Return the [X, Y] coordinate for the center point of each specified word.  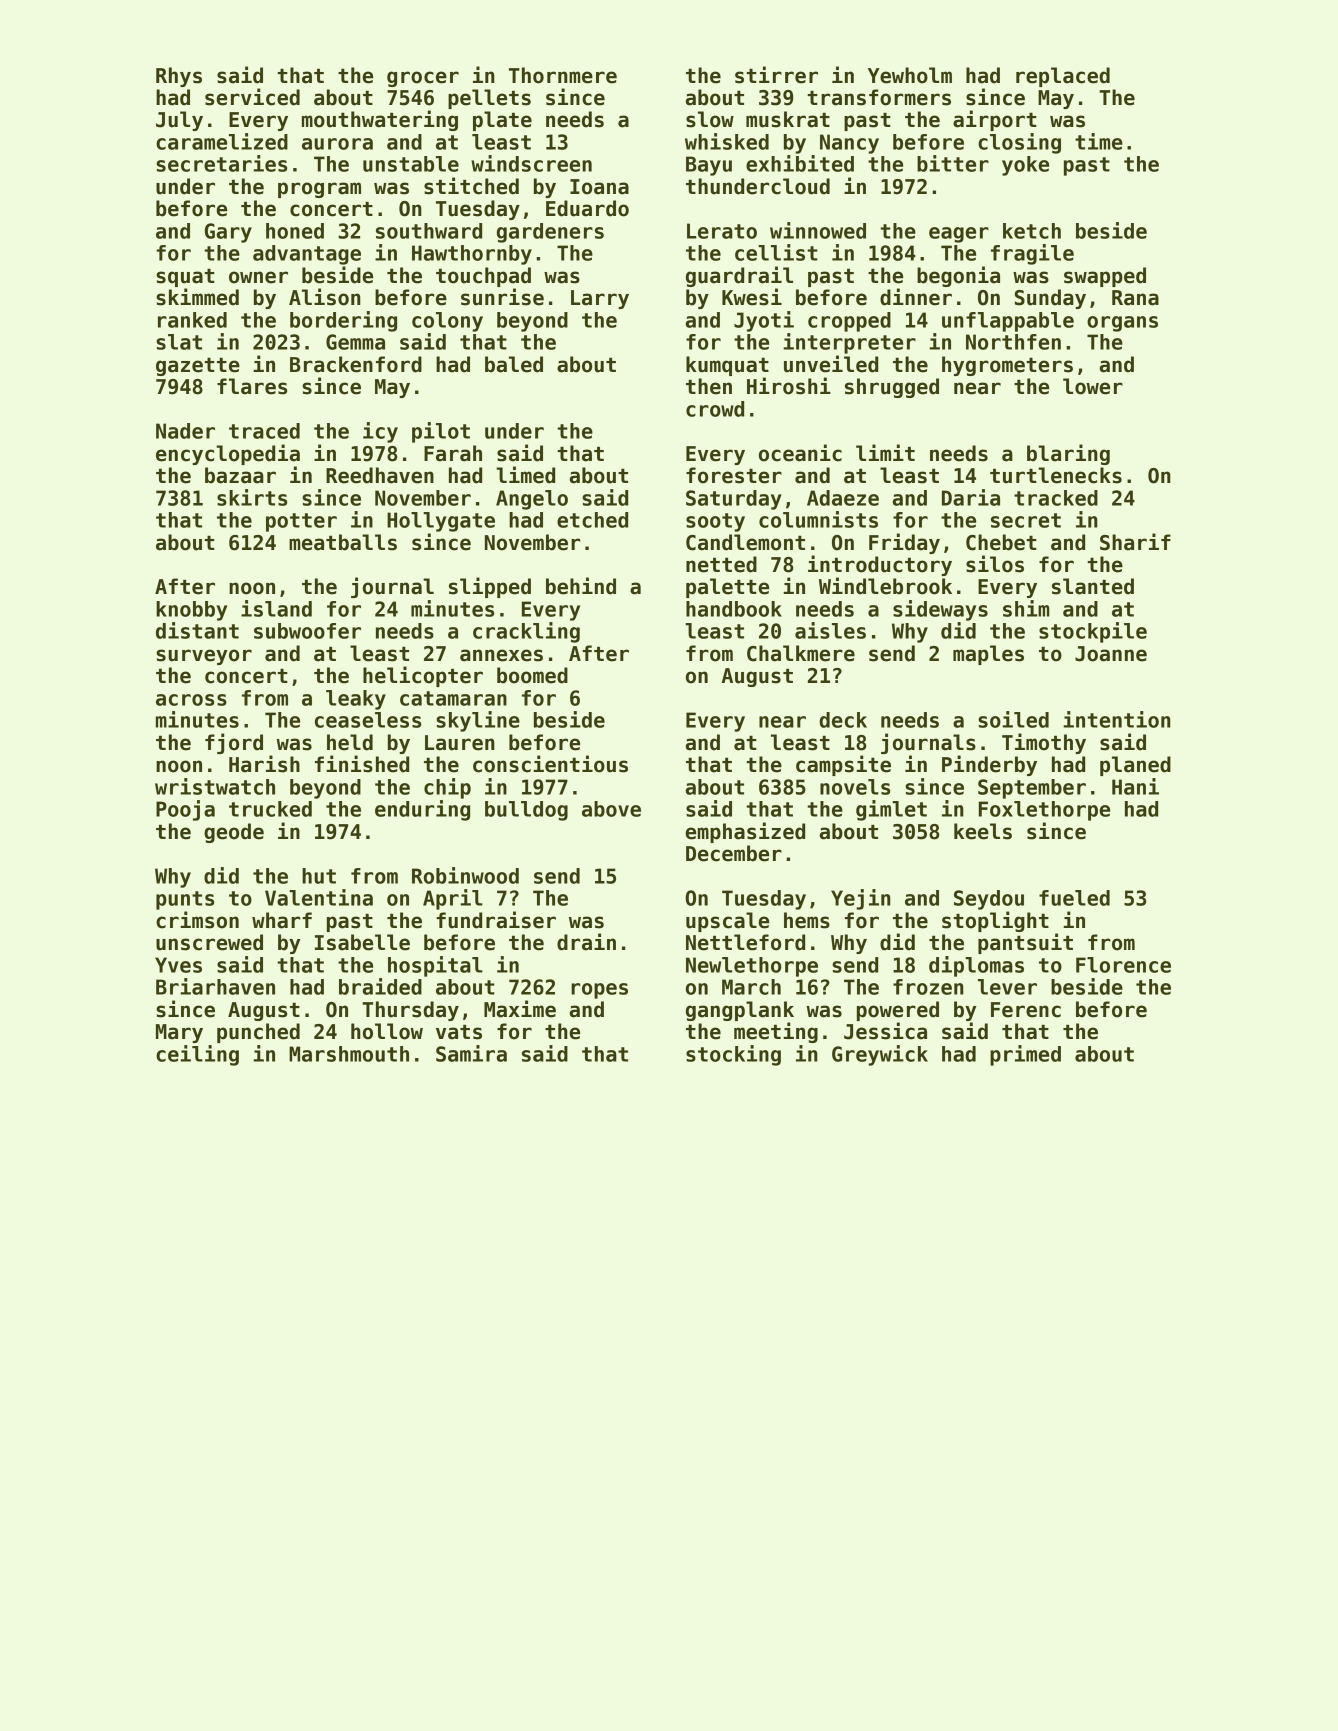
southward [429, 231]
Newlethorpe [752, 967]
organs [1122, 324]
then [709, 386]
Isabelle [362, 942]
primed [1025, 1055]
